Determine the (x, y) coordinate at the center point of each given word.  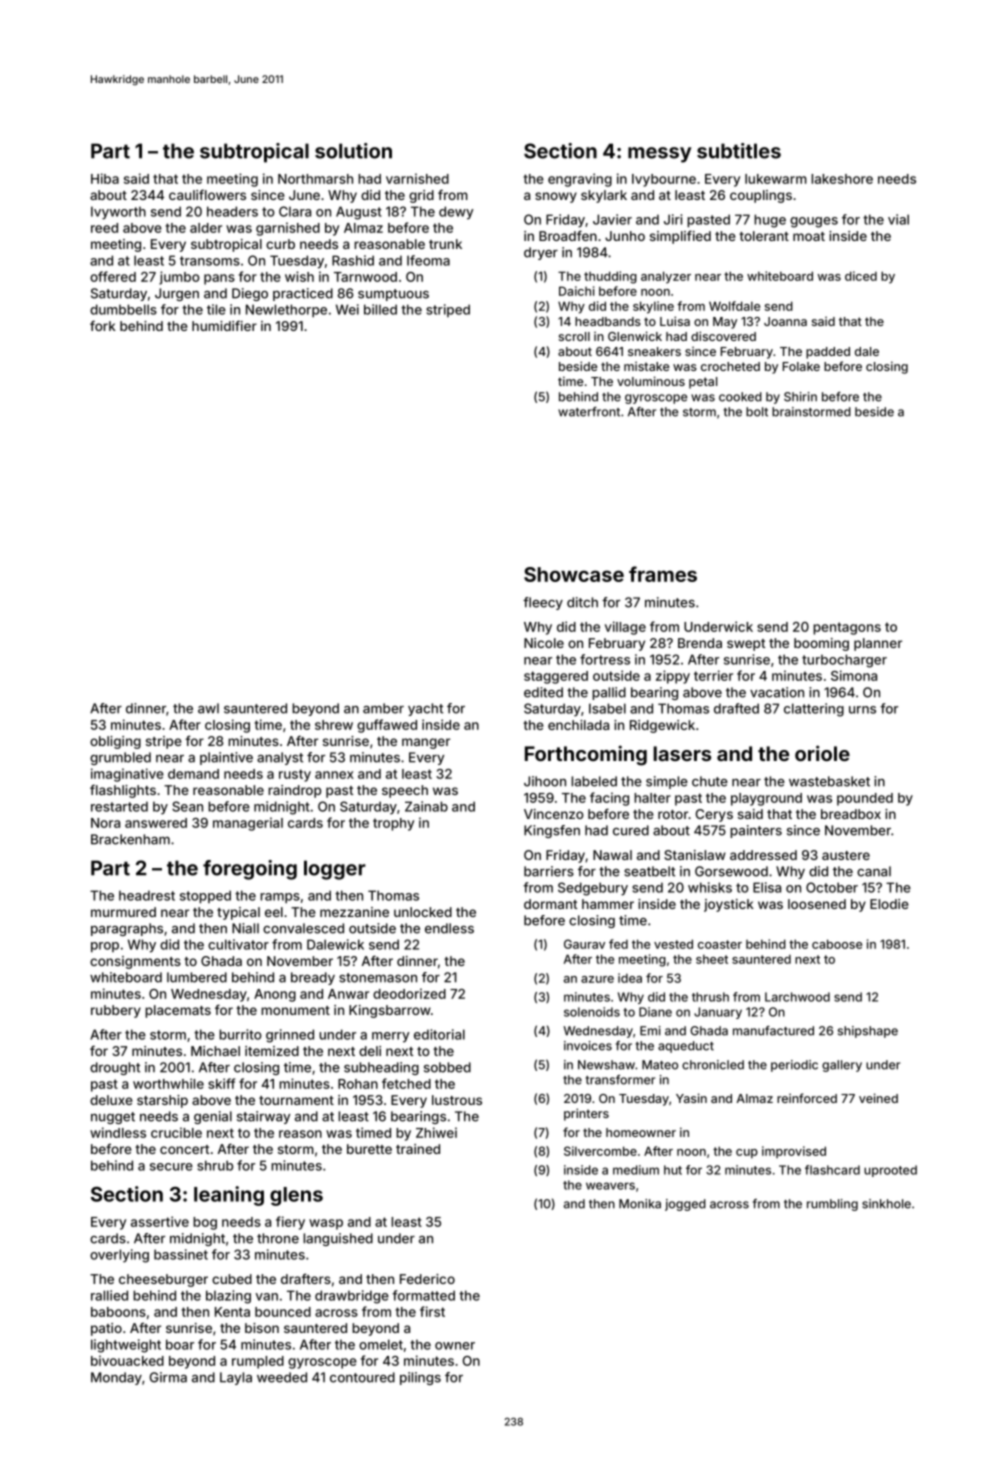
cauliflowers (207, 194)
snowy (556, 197)
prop (105, 947)
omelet (381, 1344)
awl (208, 708)
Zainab (426, 806)
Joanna (785, 321)
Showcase (574, 574)
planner (878, 644)
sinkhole (886, 1204)
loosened (817, 904)
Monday (116, 1378)
